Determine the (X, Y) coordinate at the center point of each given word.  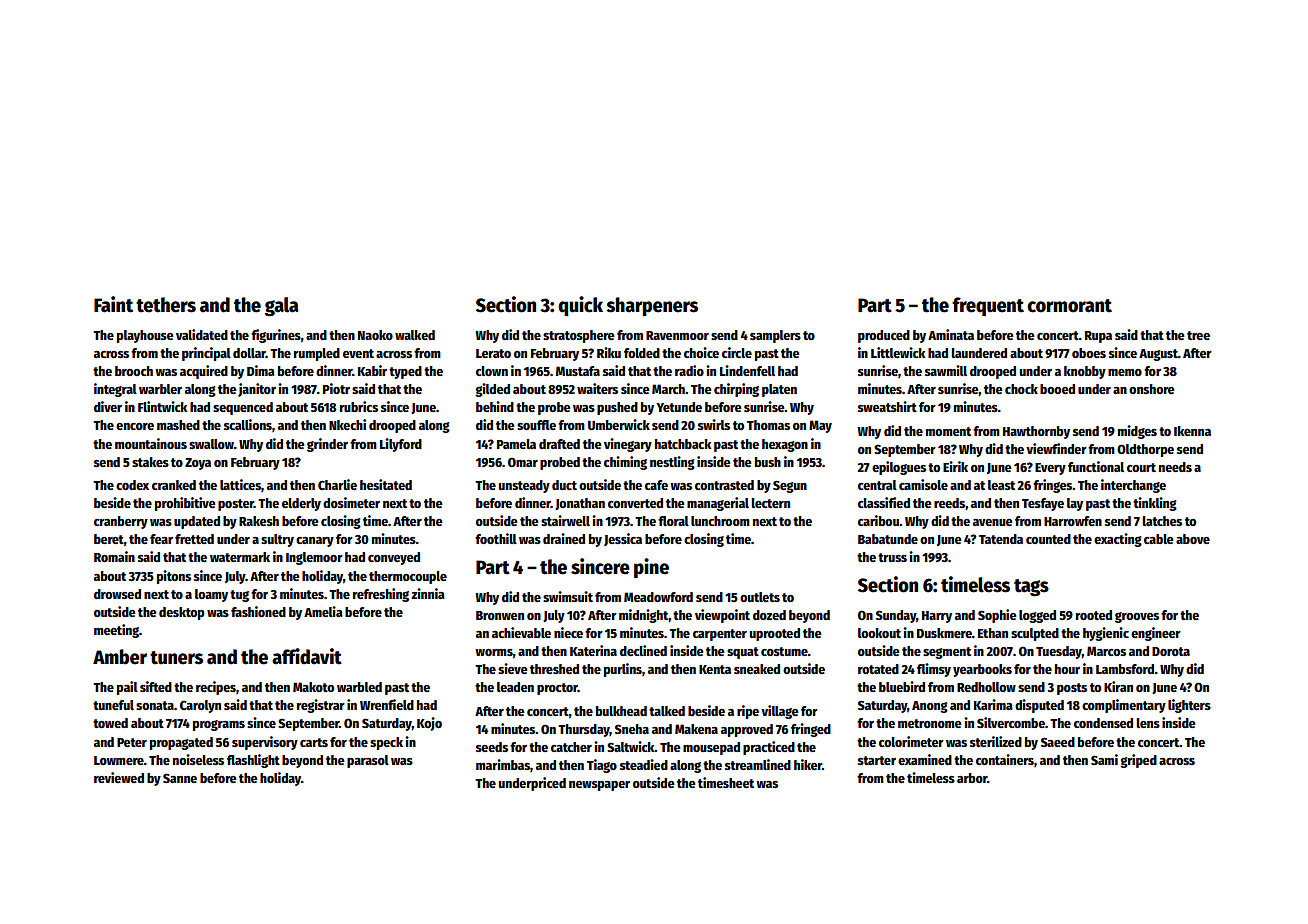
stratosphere (579, 336)
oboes (1089, 353)
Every (1050, 469)
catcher (571, 747)
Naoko (375, 335)
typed (405, 372)
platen (779, 390)
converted (635, 503)
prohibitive (185, 504)
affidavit (307, 656)
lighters (1189, 706)
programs (219, 725)
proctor (557, 689)
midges (1137, 432)
